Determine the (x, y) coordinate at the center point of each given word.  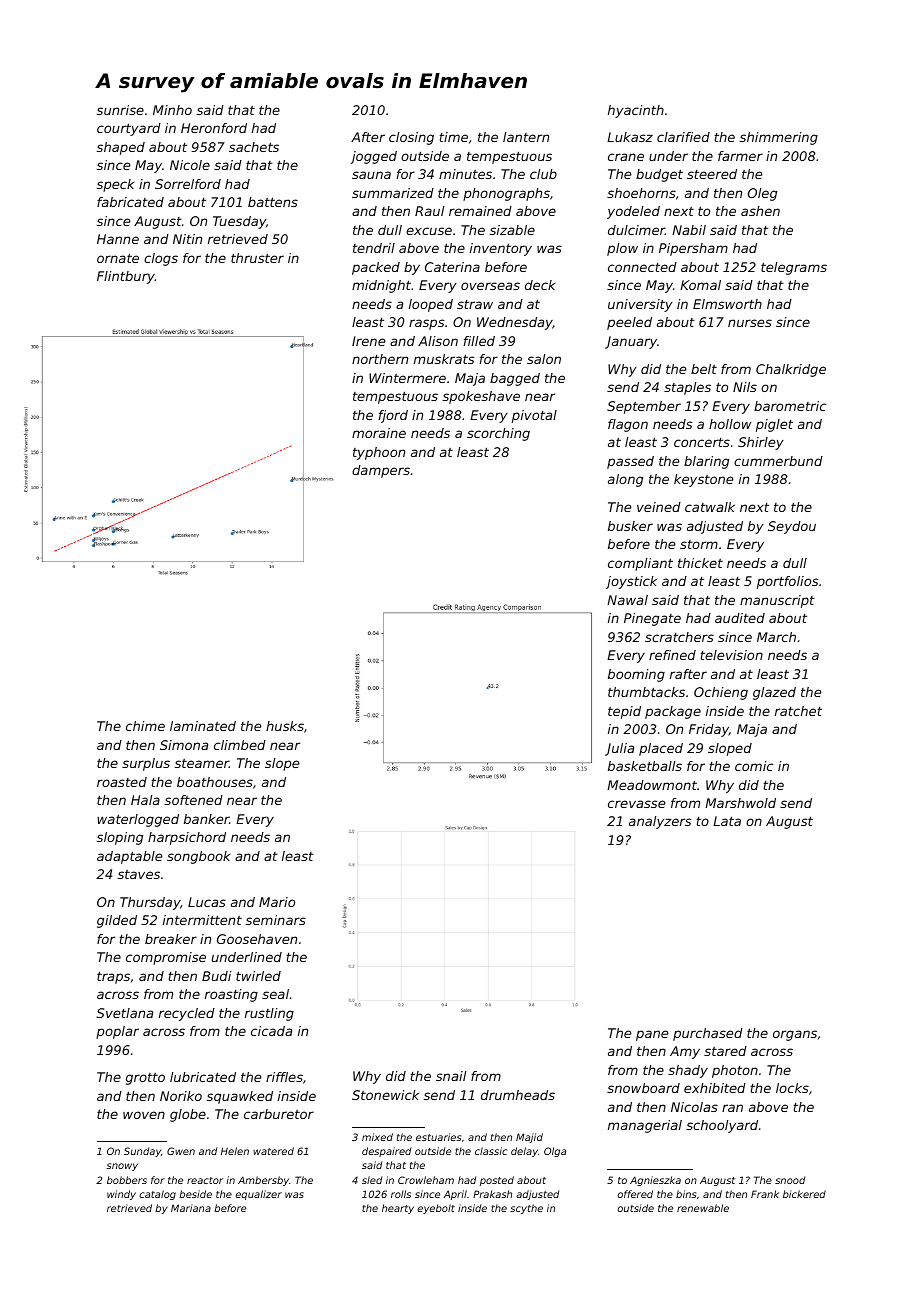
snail (451, 1076)
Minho (172, 110)
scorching (498, 434)
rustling (269, 1014)
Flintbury (126, 277)
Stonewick (385, 1095)
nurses (750, 323)
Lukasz (630, 137)
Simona (184, 745)
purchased (708, 1034)
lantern (526, 137)
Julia (619, 749)
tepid (624, 712)
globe (188, 1115)
